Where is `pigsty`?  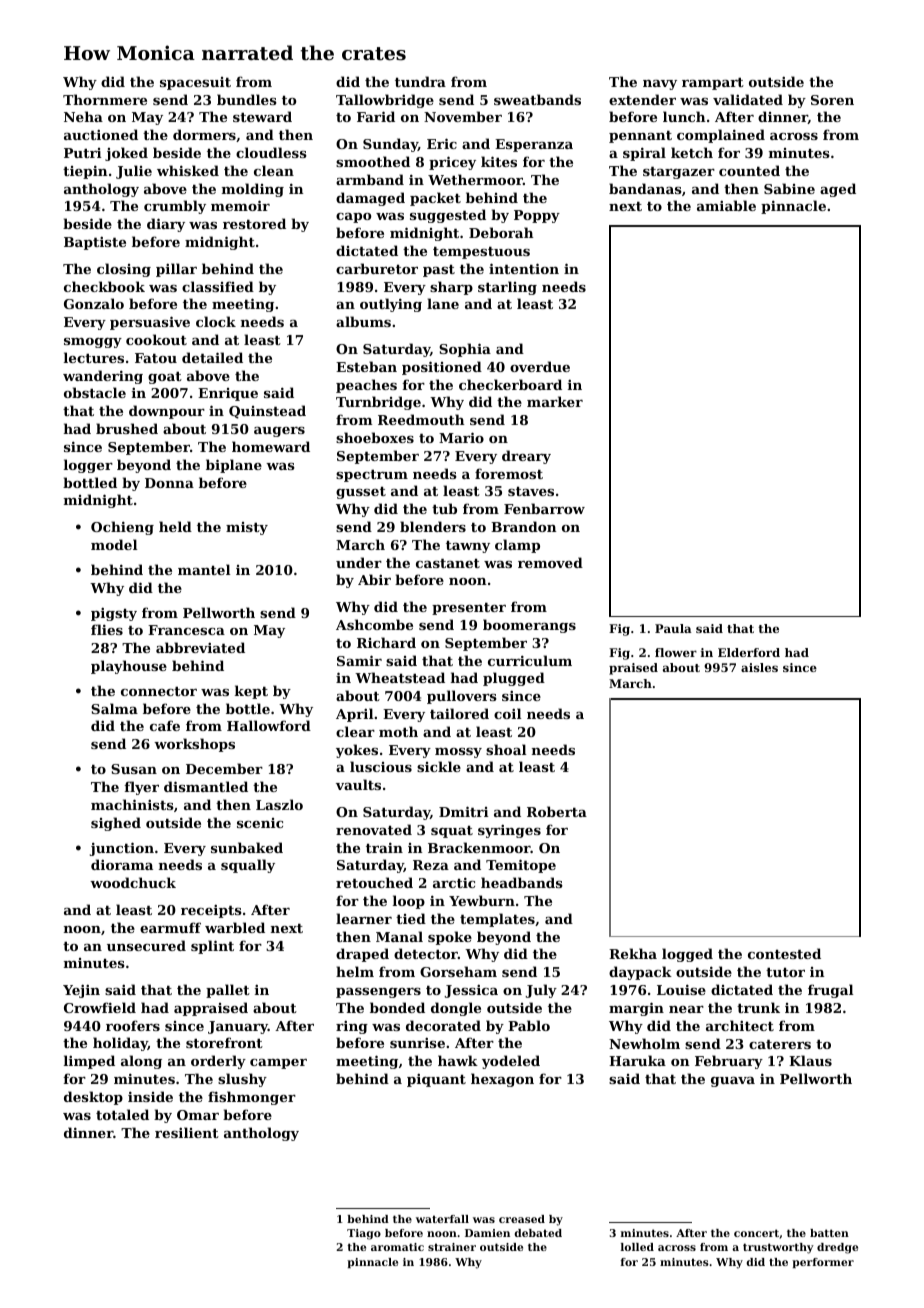 pigsty is located at coordinates (114, 614).
